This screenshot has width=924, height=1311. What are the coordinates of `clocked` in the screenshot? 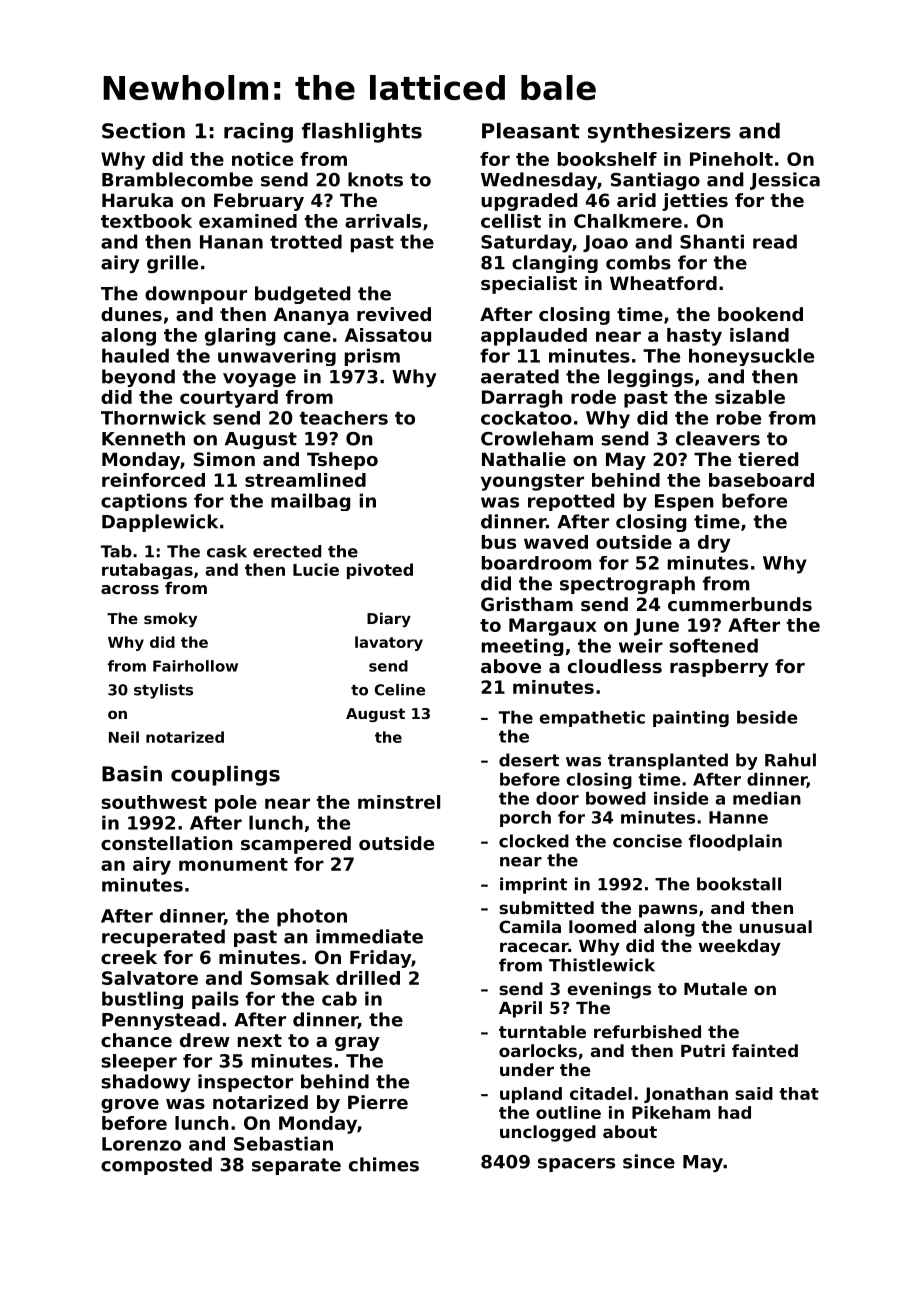 It's located at (534, 841).
